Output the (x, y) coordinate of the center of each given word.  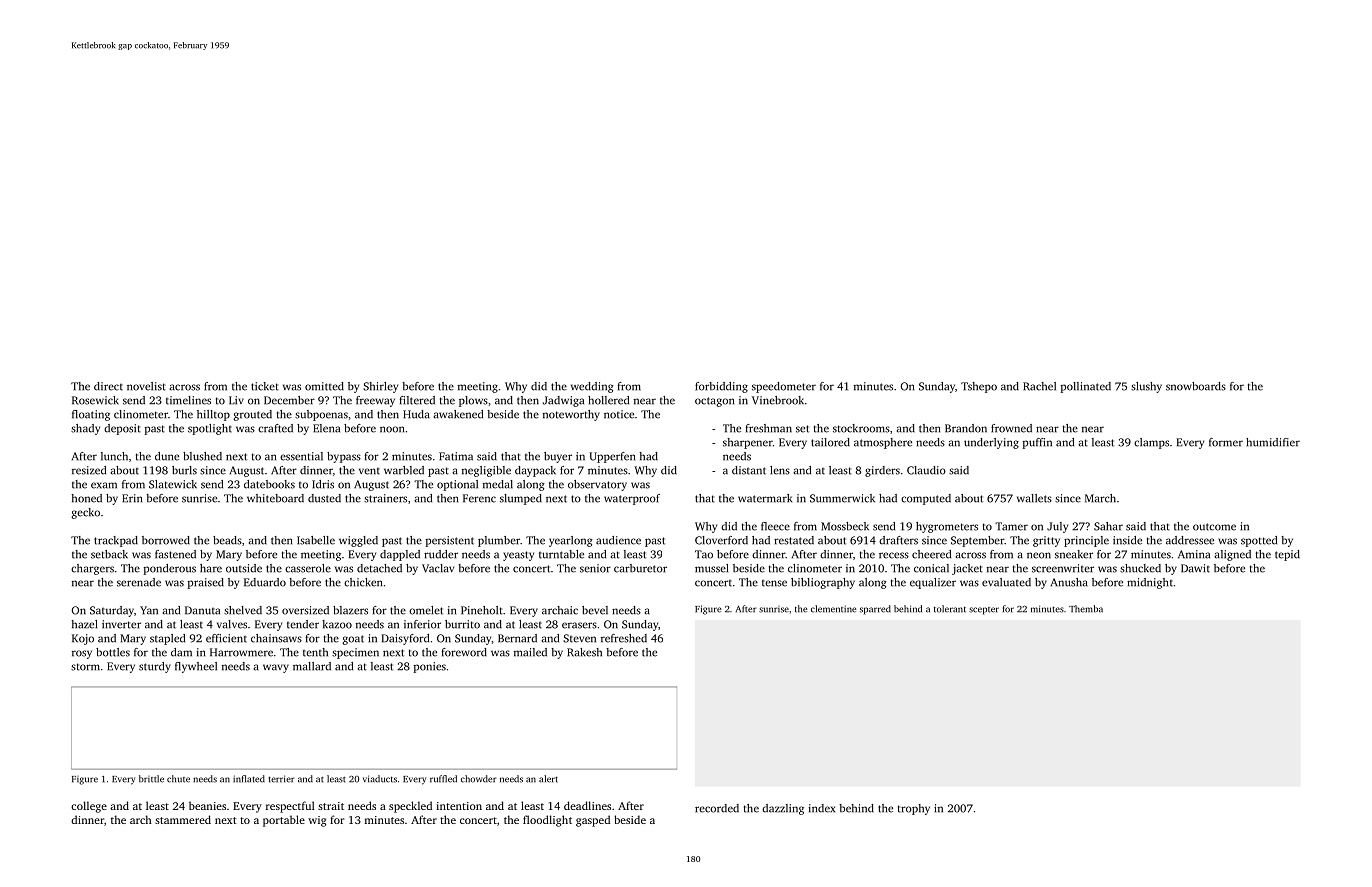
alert (548, 779)
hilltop (213, 415)
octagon (714, 402)
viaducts (380, 779)
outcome (1214, 527)
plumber (499, 541)
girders (882, 471)
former (1226, 442)
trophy (914, 809)
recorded (717, 808)
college (89, 807)
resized (89, 470)
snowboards (1196, 386)
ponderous (170, 569)
